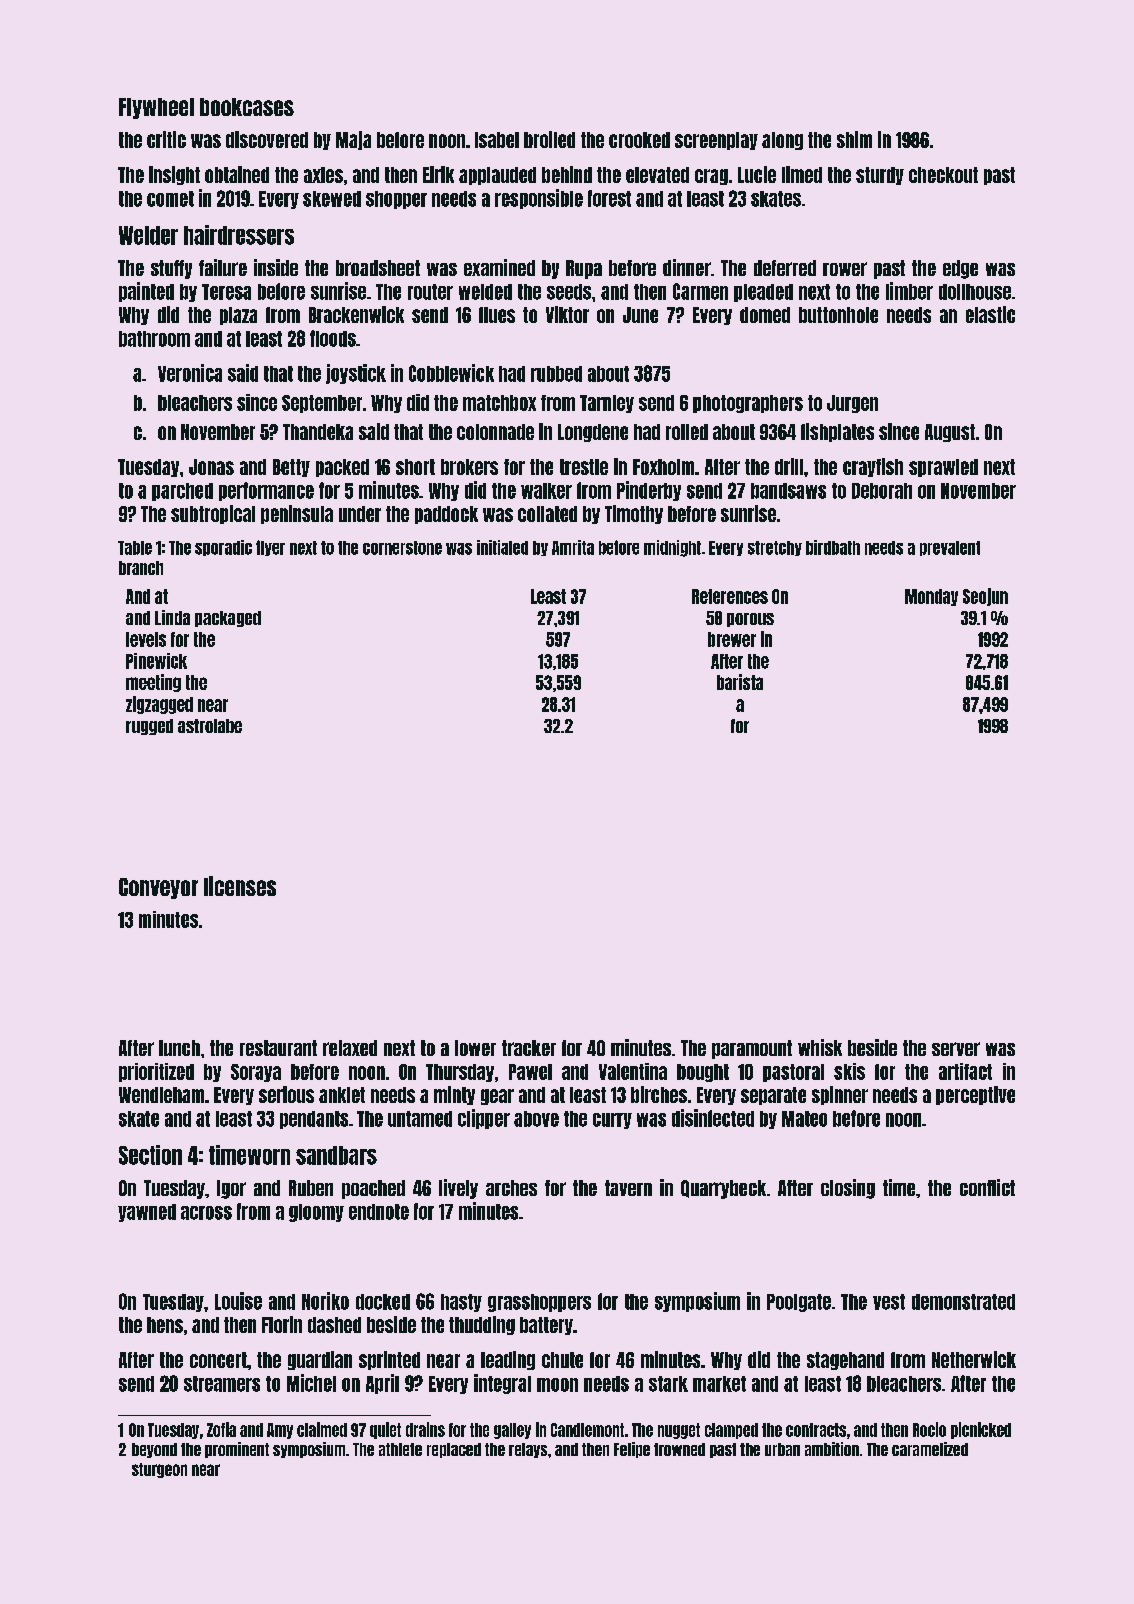 This document has height=1604, width=1134. I want to click on shim, so click(854, 139).
